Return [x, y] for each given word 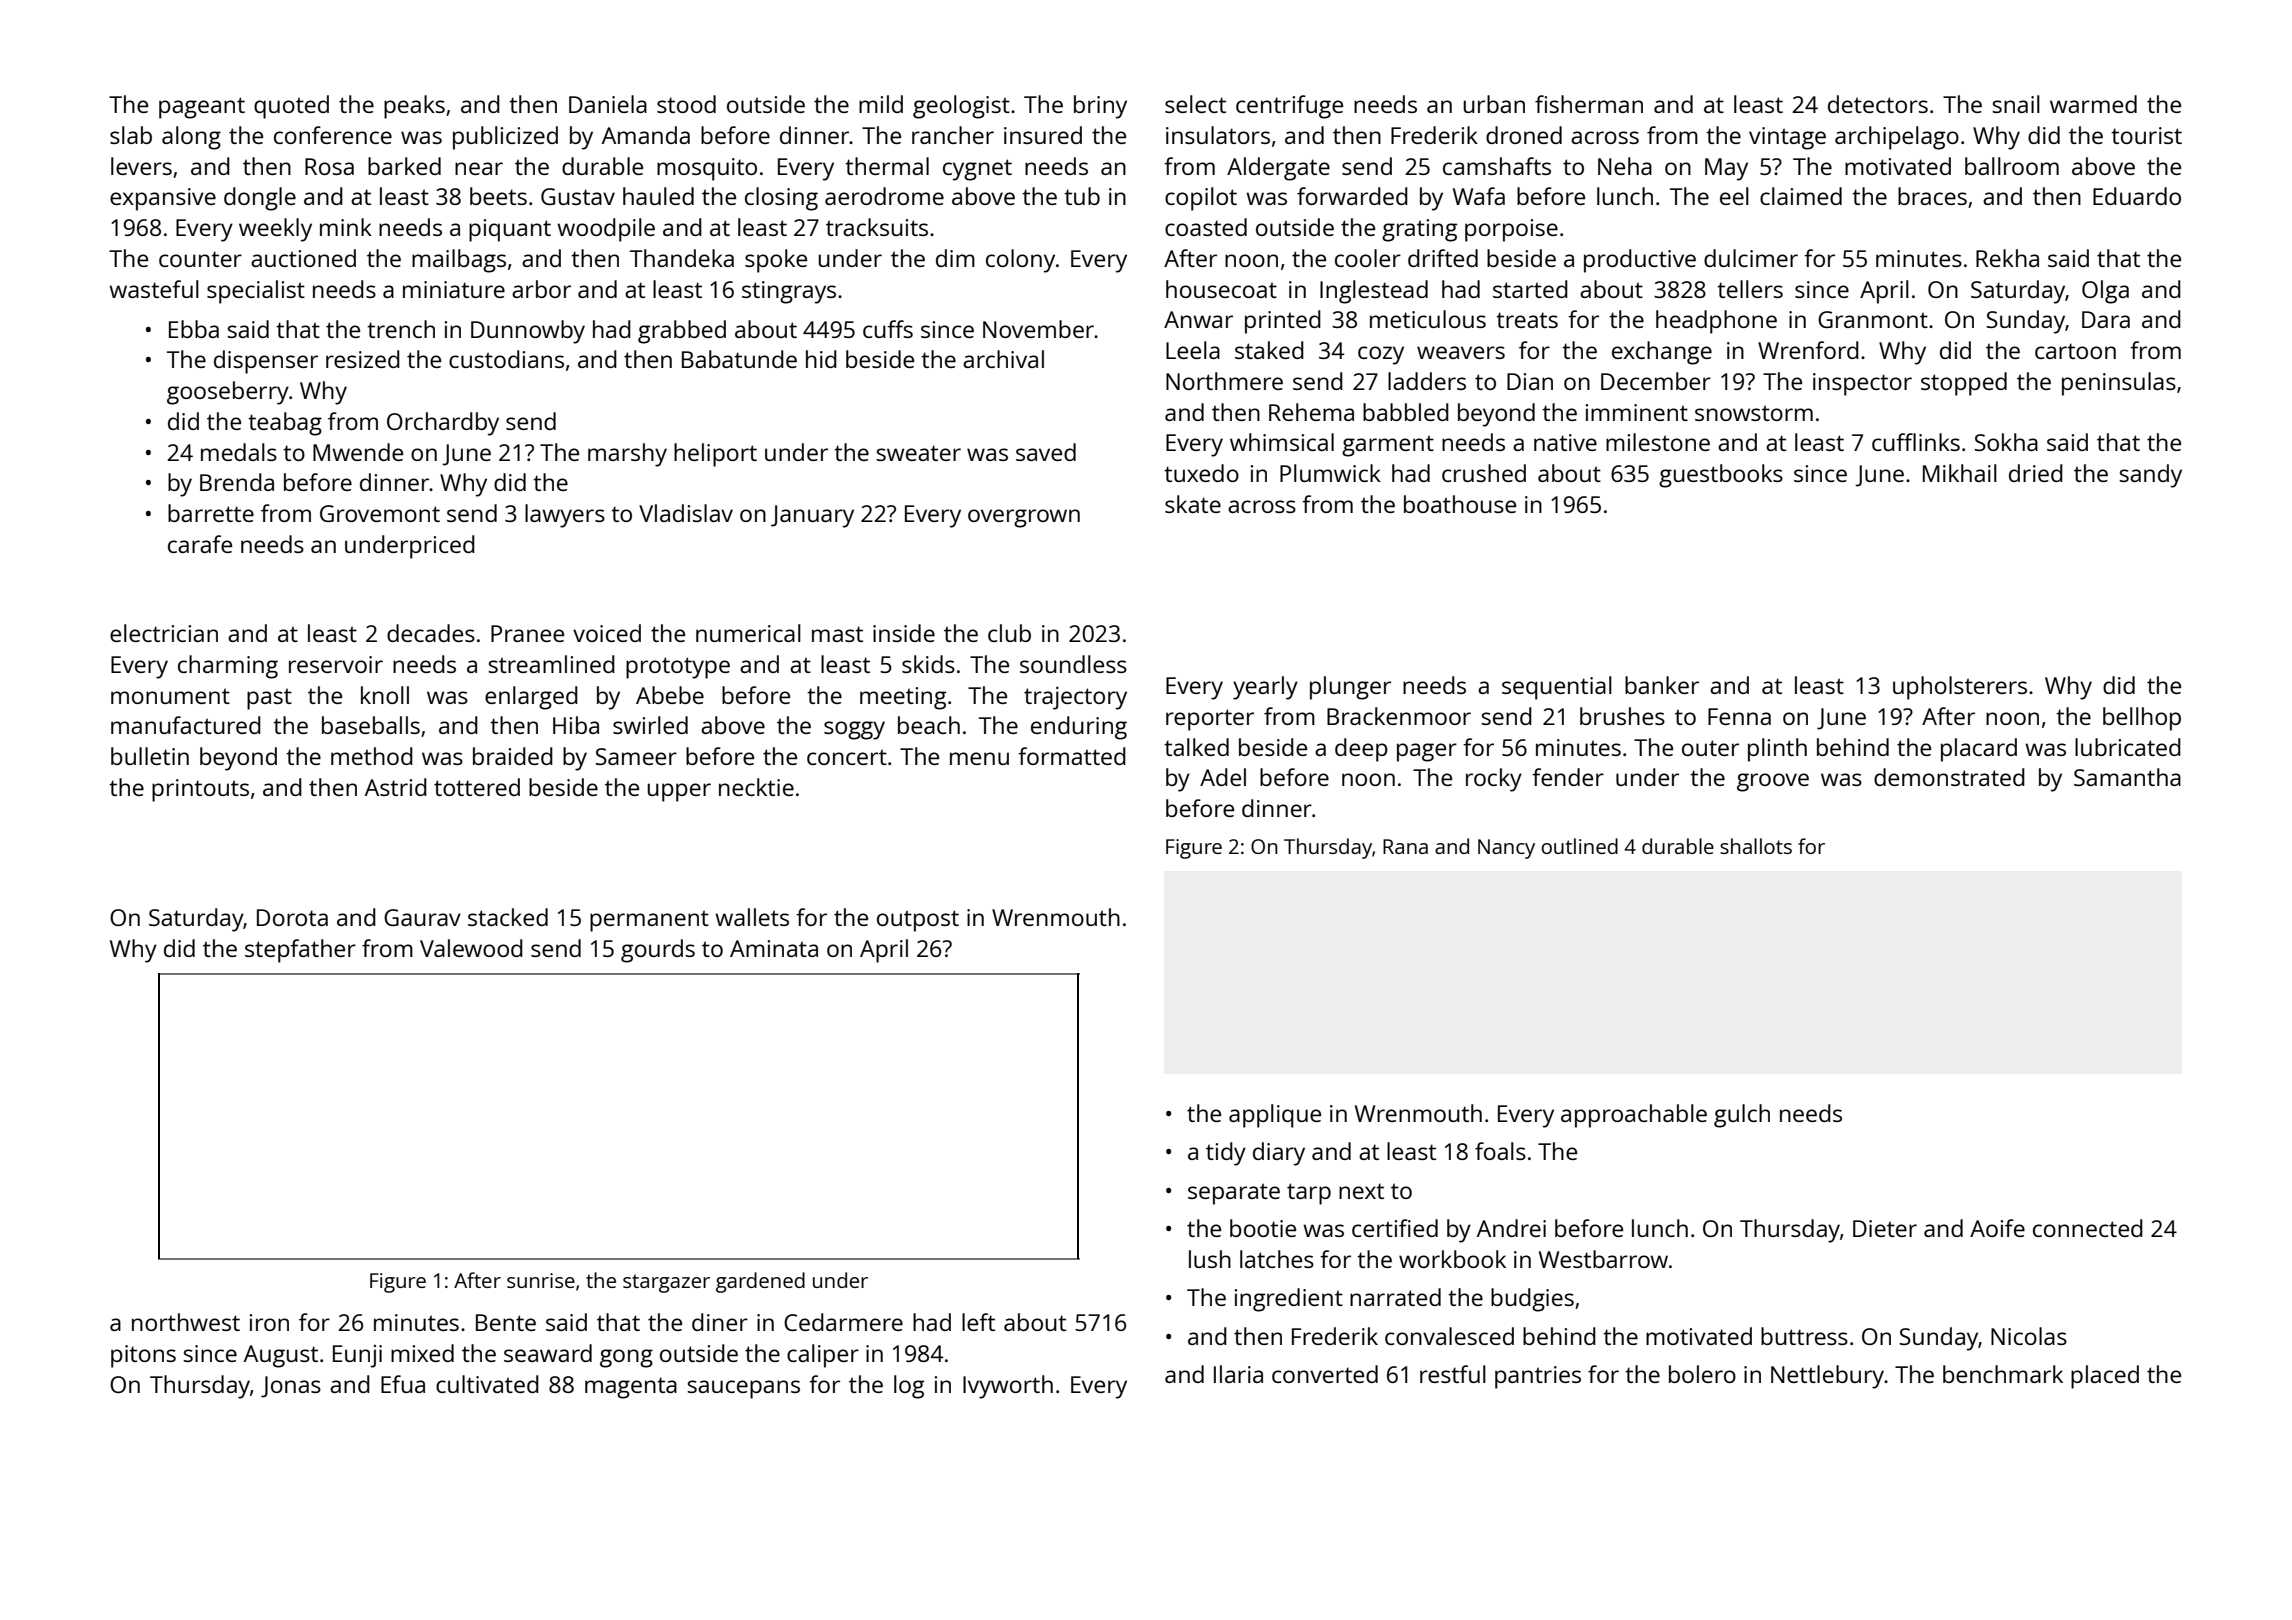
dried [2036, 473]
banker [1662, 685]
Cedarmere [843, 1322]
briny [1100, 107]
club [1009, 633]
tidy [1226, 1154]
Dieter [1885, 1228]
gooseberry [228, 393]
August [281, 1356]
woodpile [606, 230]
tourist [2146, 135]
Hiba [576, 725]
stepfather [300, 951]
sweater [918, 453]
